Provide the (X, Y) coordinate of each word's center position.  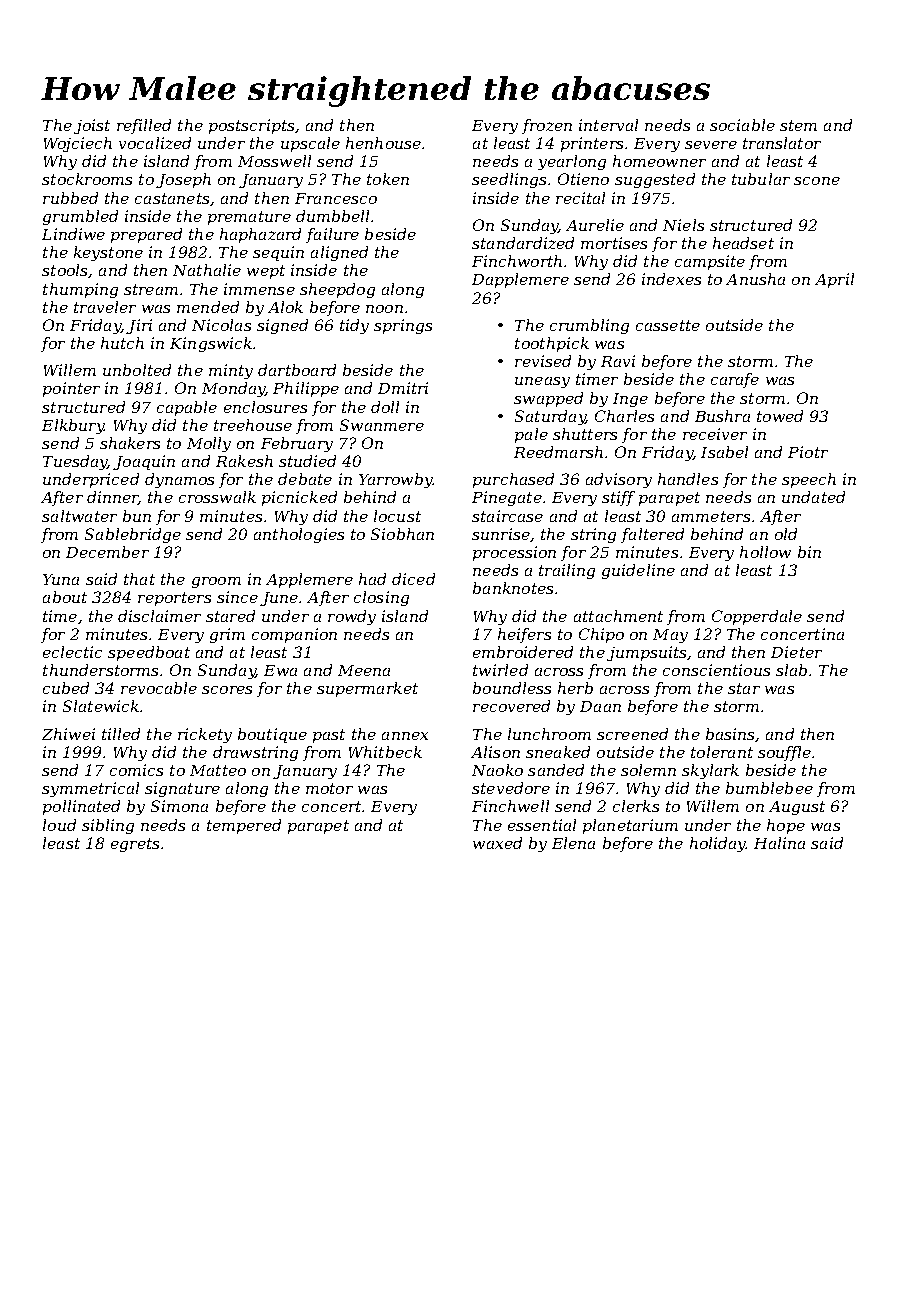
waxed (497, 843)
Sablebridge (133, 535)
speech (809, 480)
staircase (507, 516)
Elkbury (73, 426)
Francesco (336, 198)
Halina (779, 843)
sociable (742, 125)
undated (813, 497)
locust (397, 516)
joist (92, 126)
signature (182, 789)
